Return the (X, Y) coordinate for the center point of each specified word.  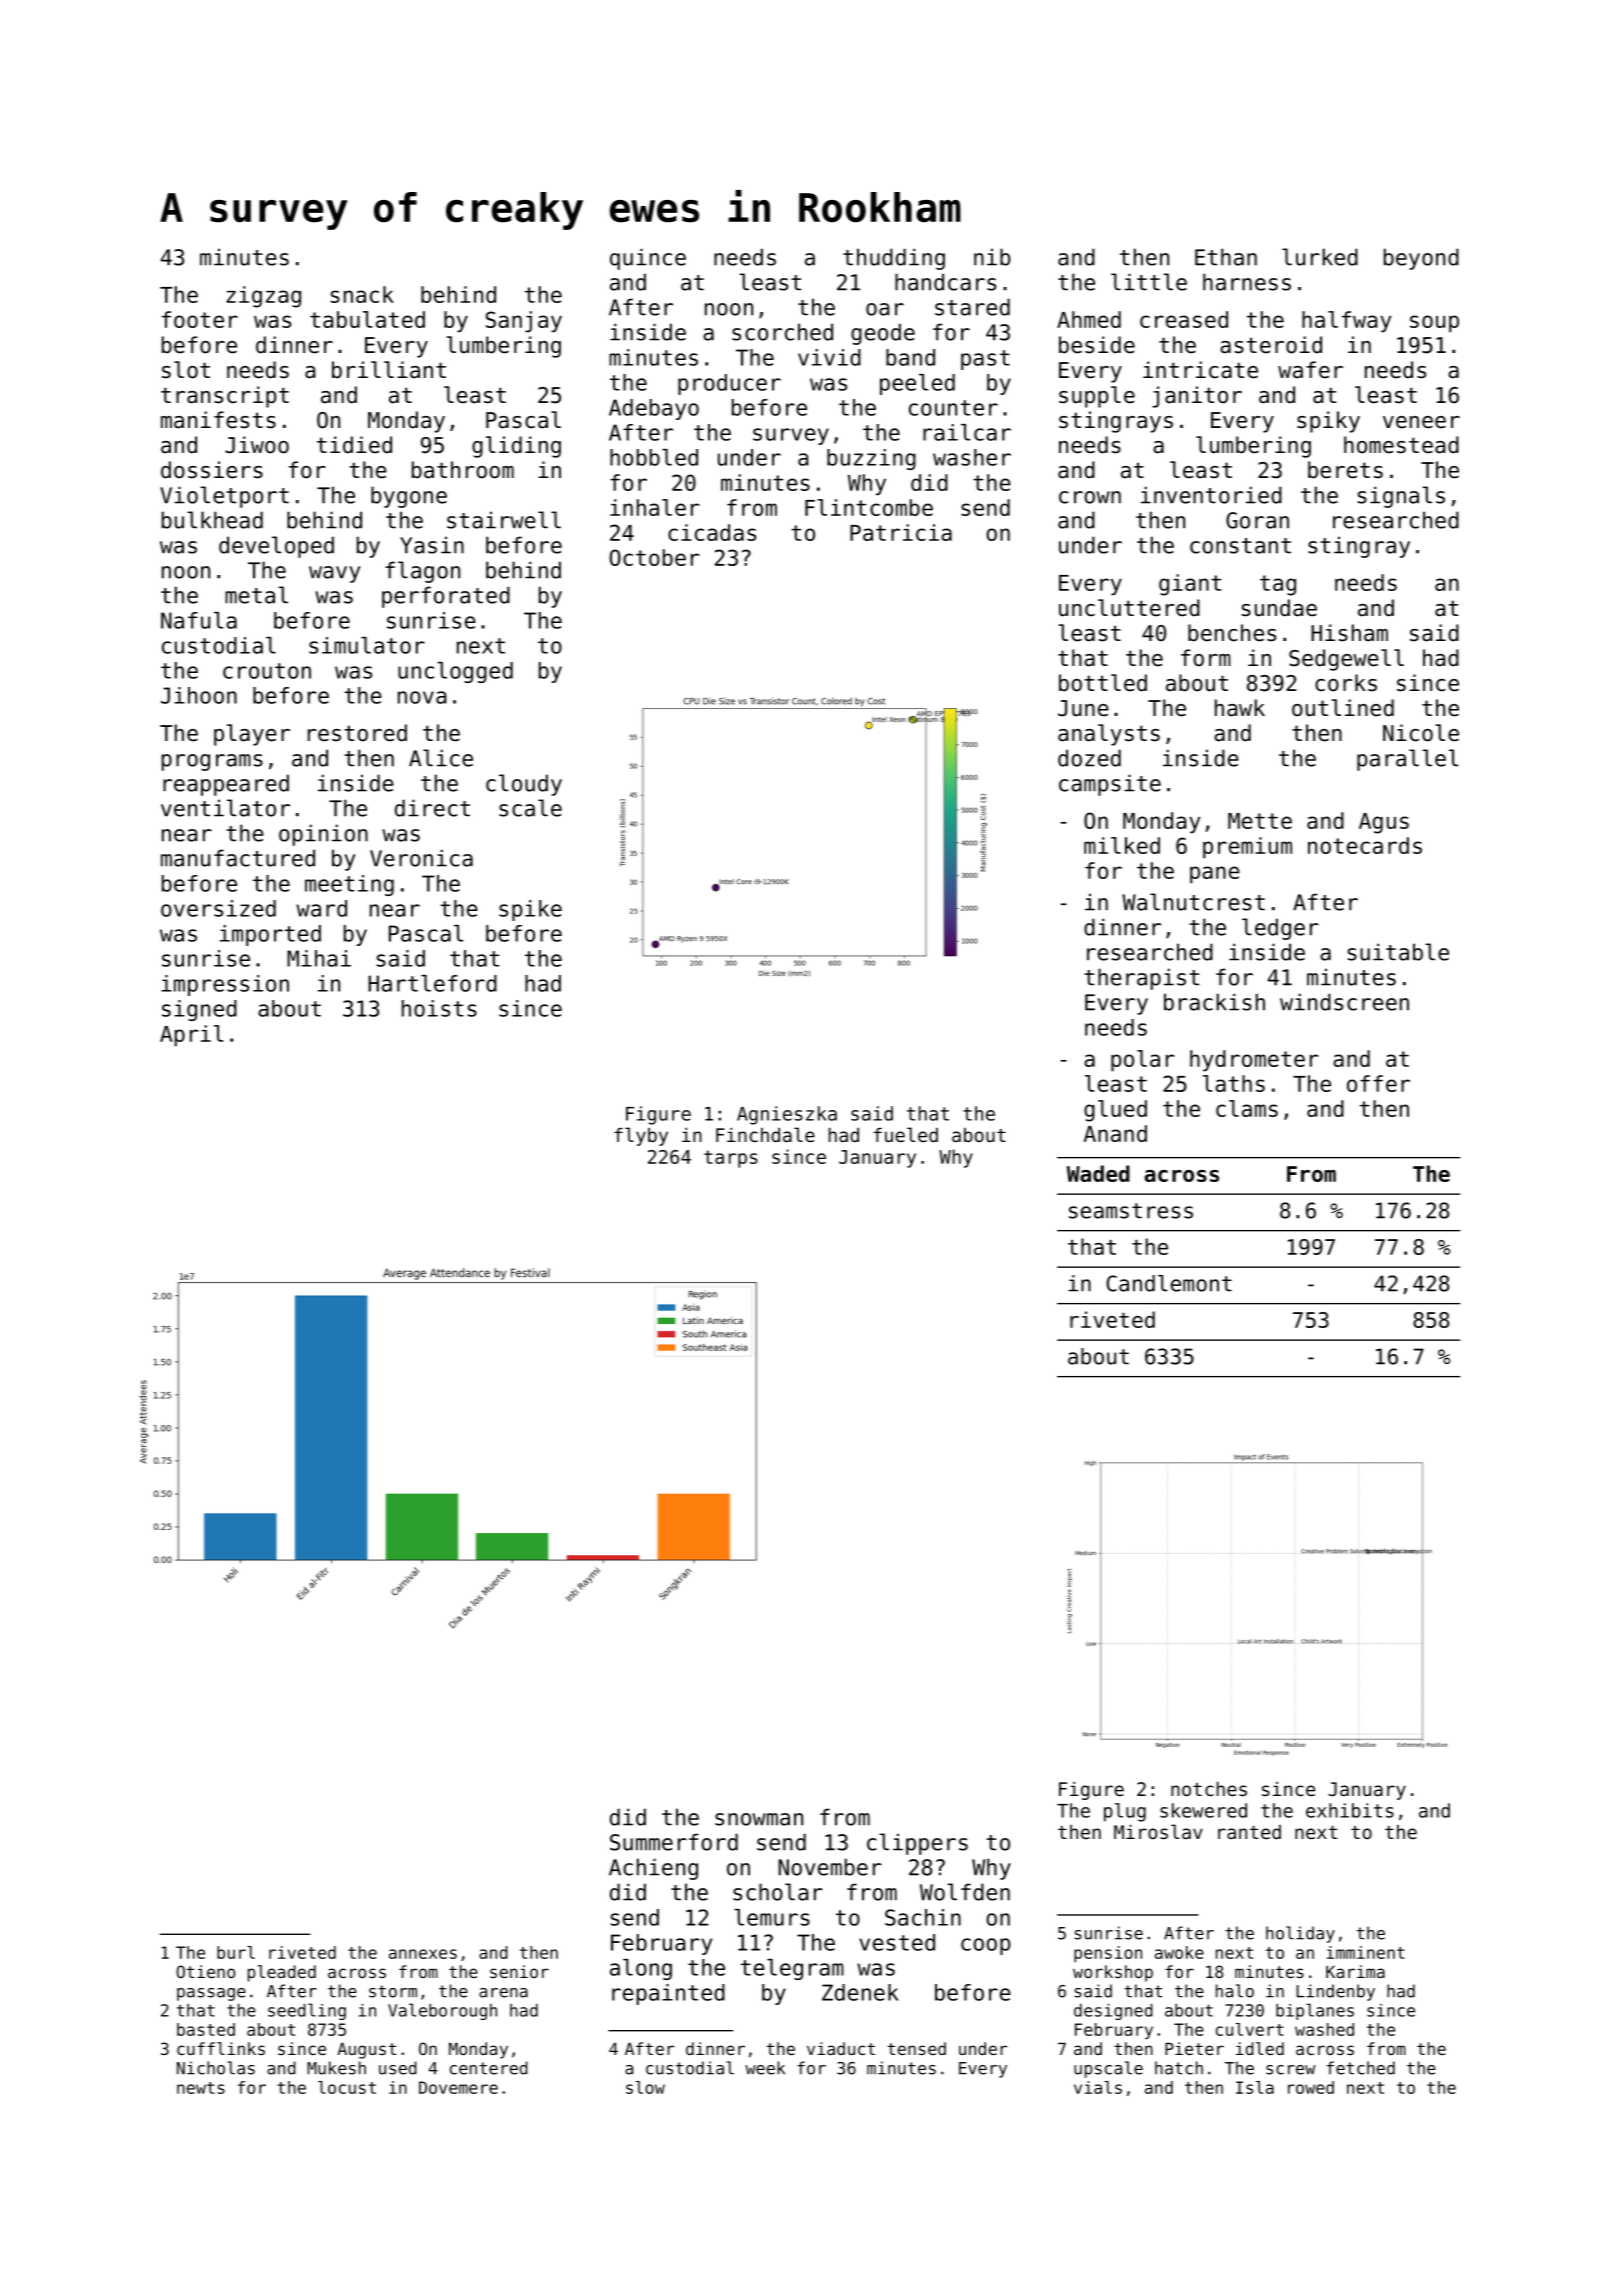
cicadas (712, 532)
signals (1401, 497)
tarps (731, 1159)
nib (992, 257)
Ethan (1226, 257)
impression (225, 985)
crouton (267, 671)
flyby (641, 1136)
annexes (423, 1954)
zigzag (263, 297)
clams (1247, 1108)
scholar (778, 1892)
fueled (906, 1134)
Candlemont (1169, 1283)
